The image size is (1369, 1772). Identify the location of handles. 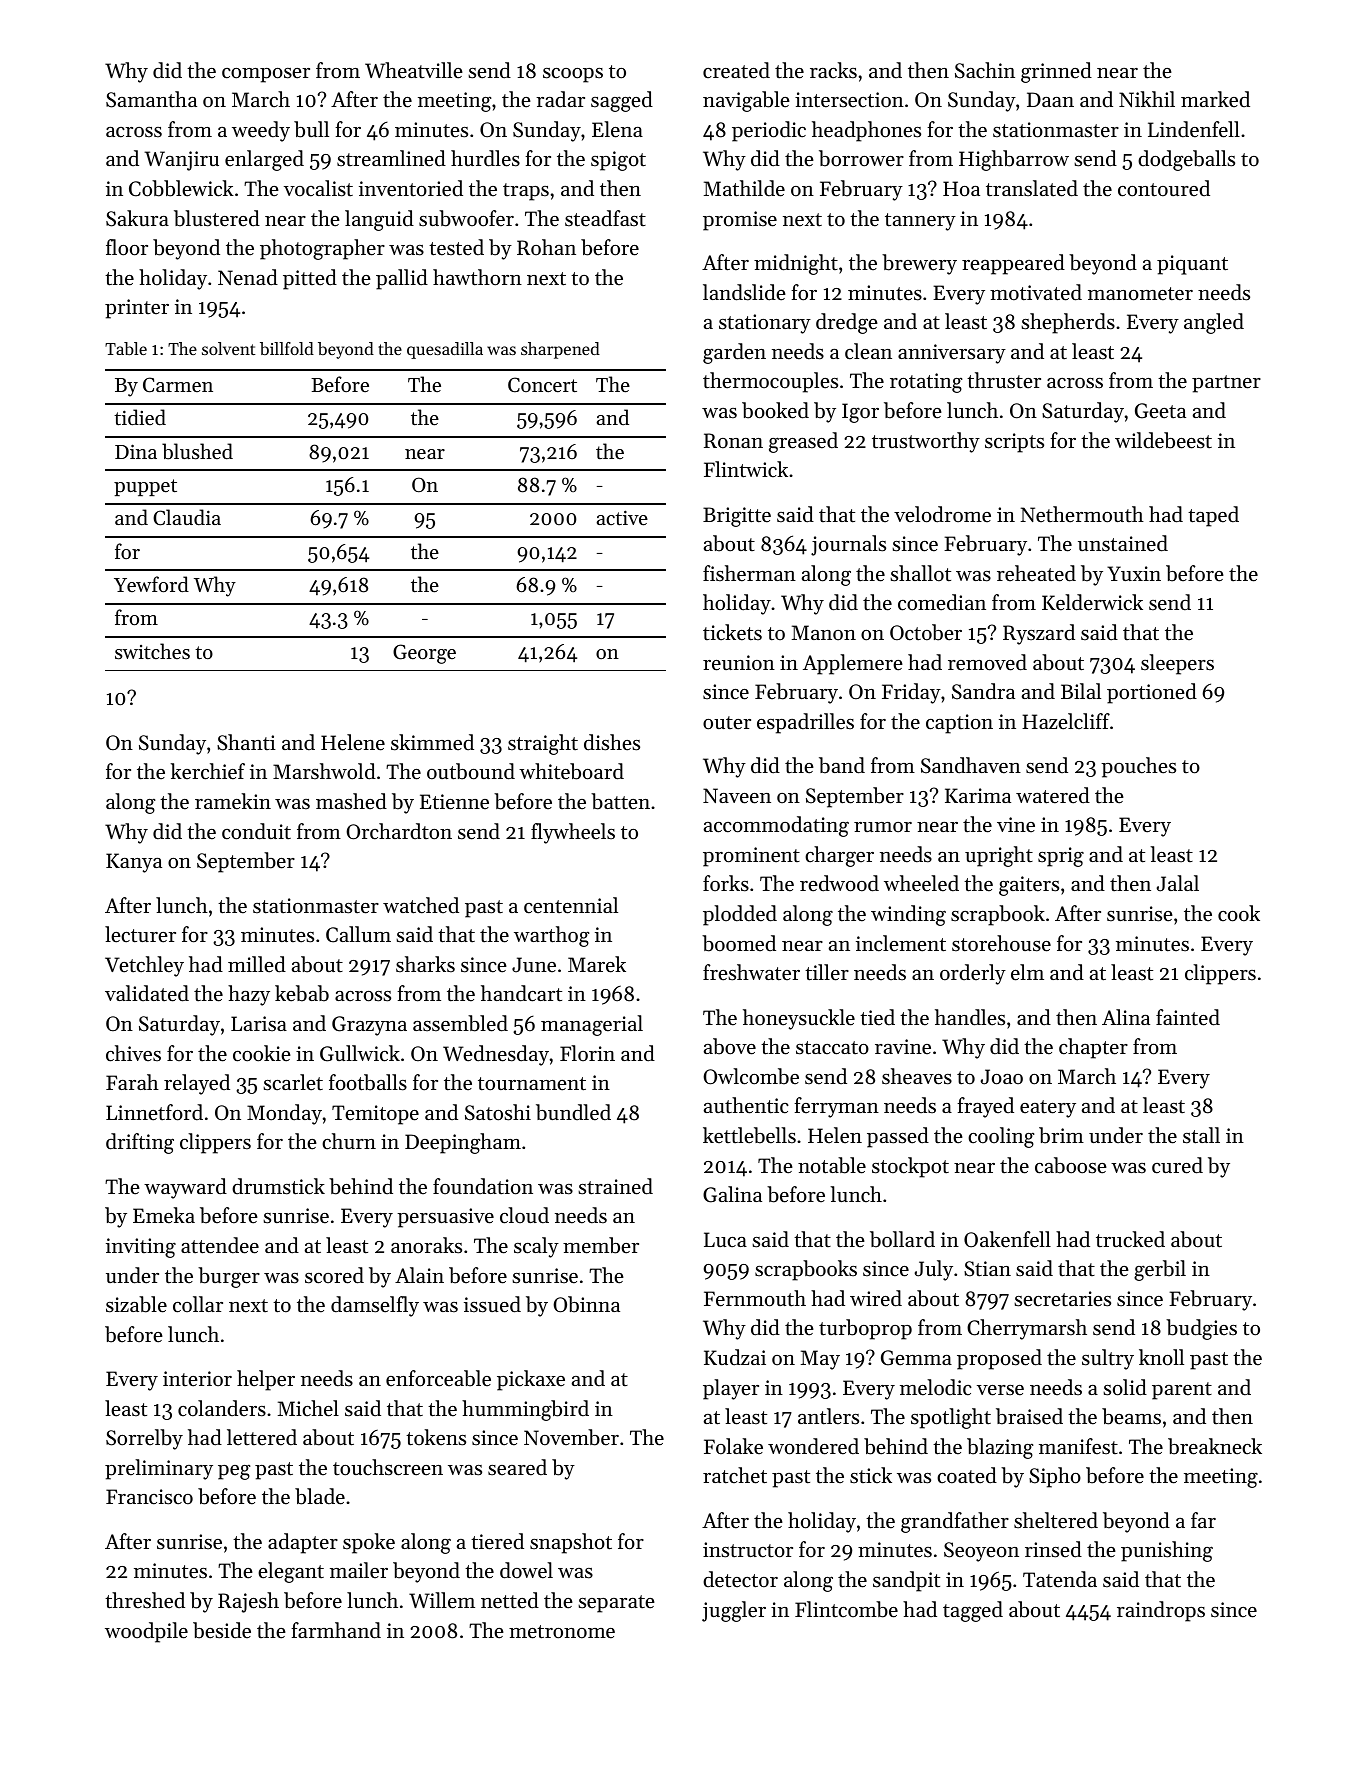
(970, 1017).
